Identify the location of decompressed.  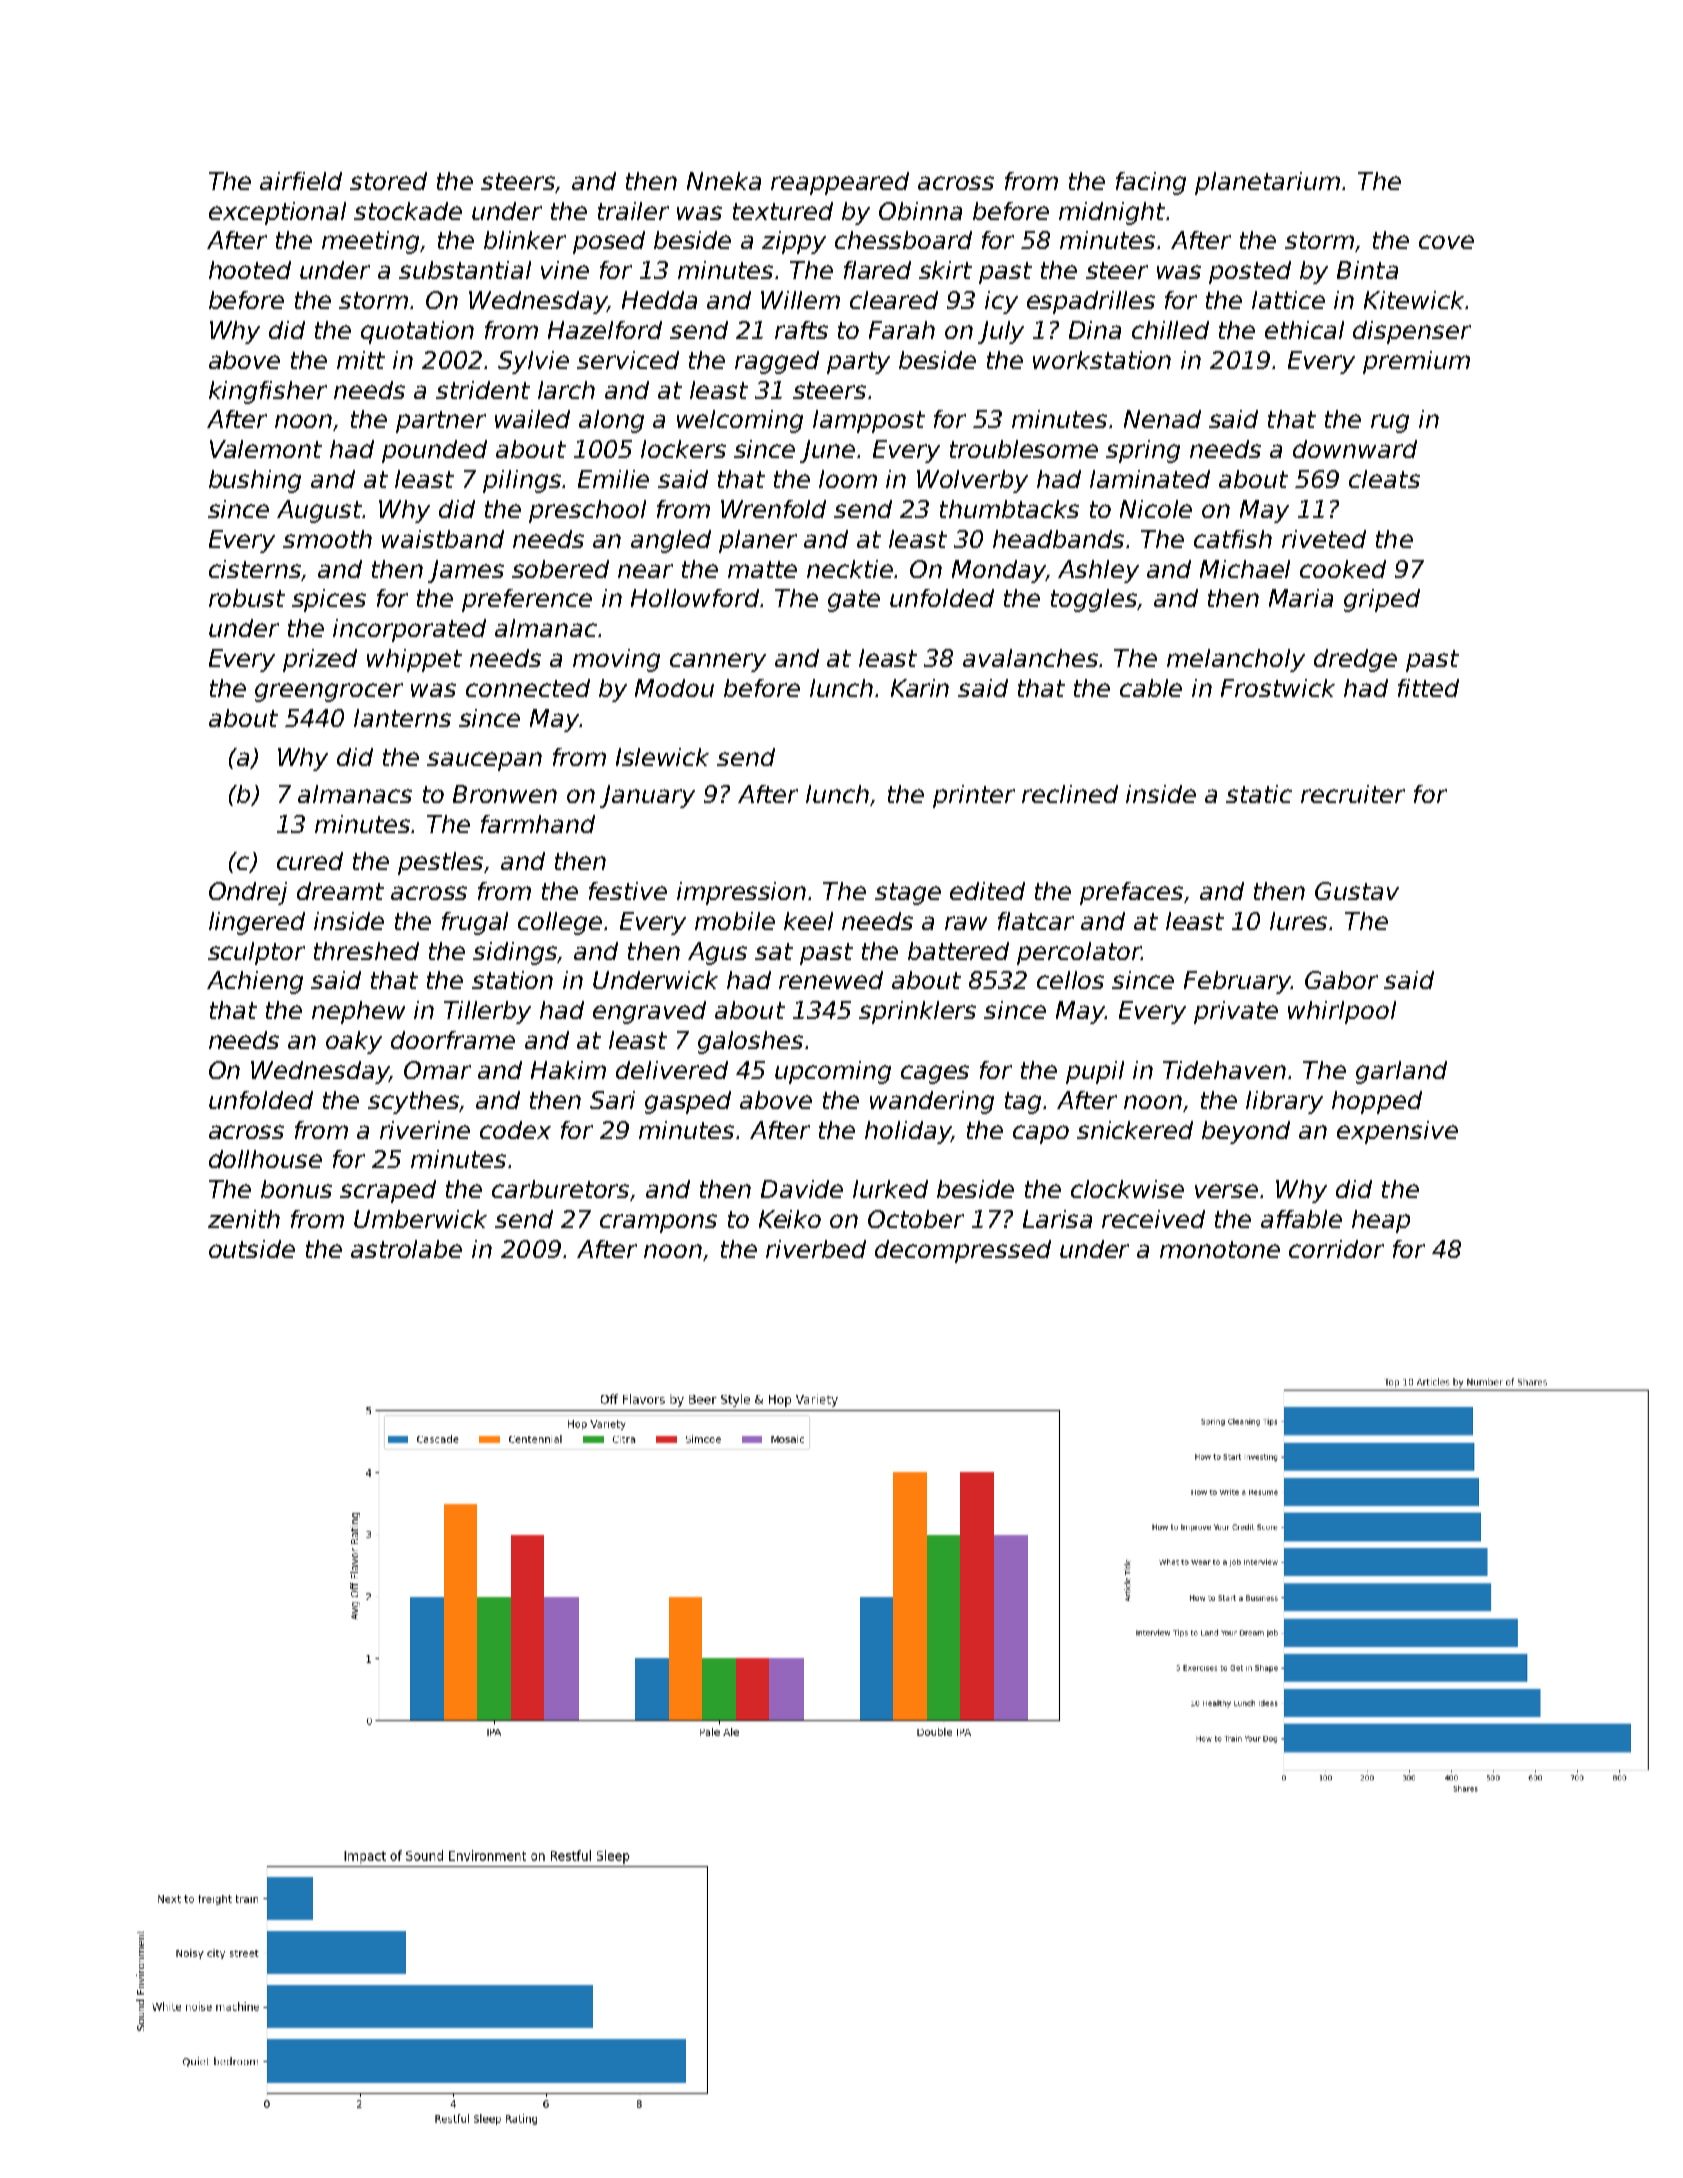
(963, 1251).
